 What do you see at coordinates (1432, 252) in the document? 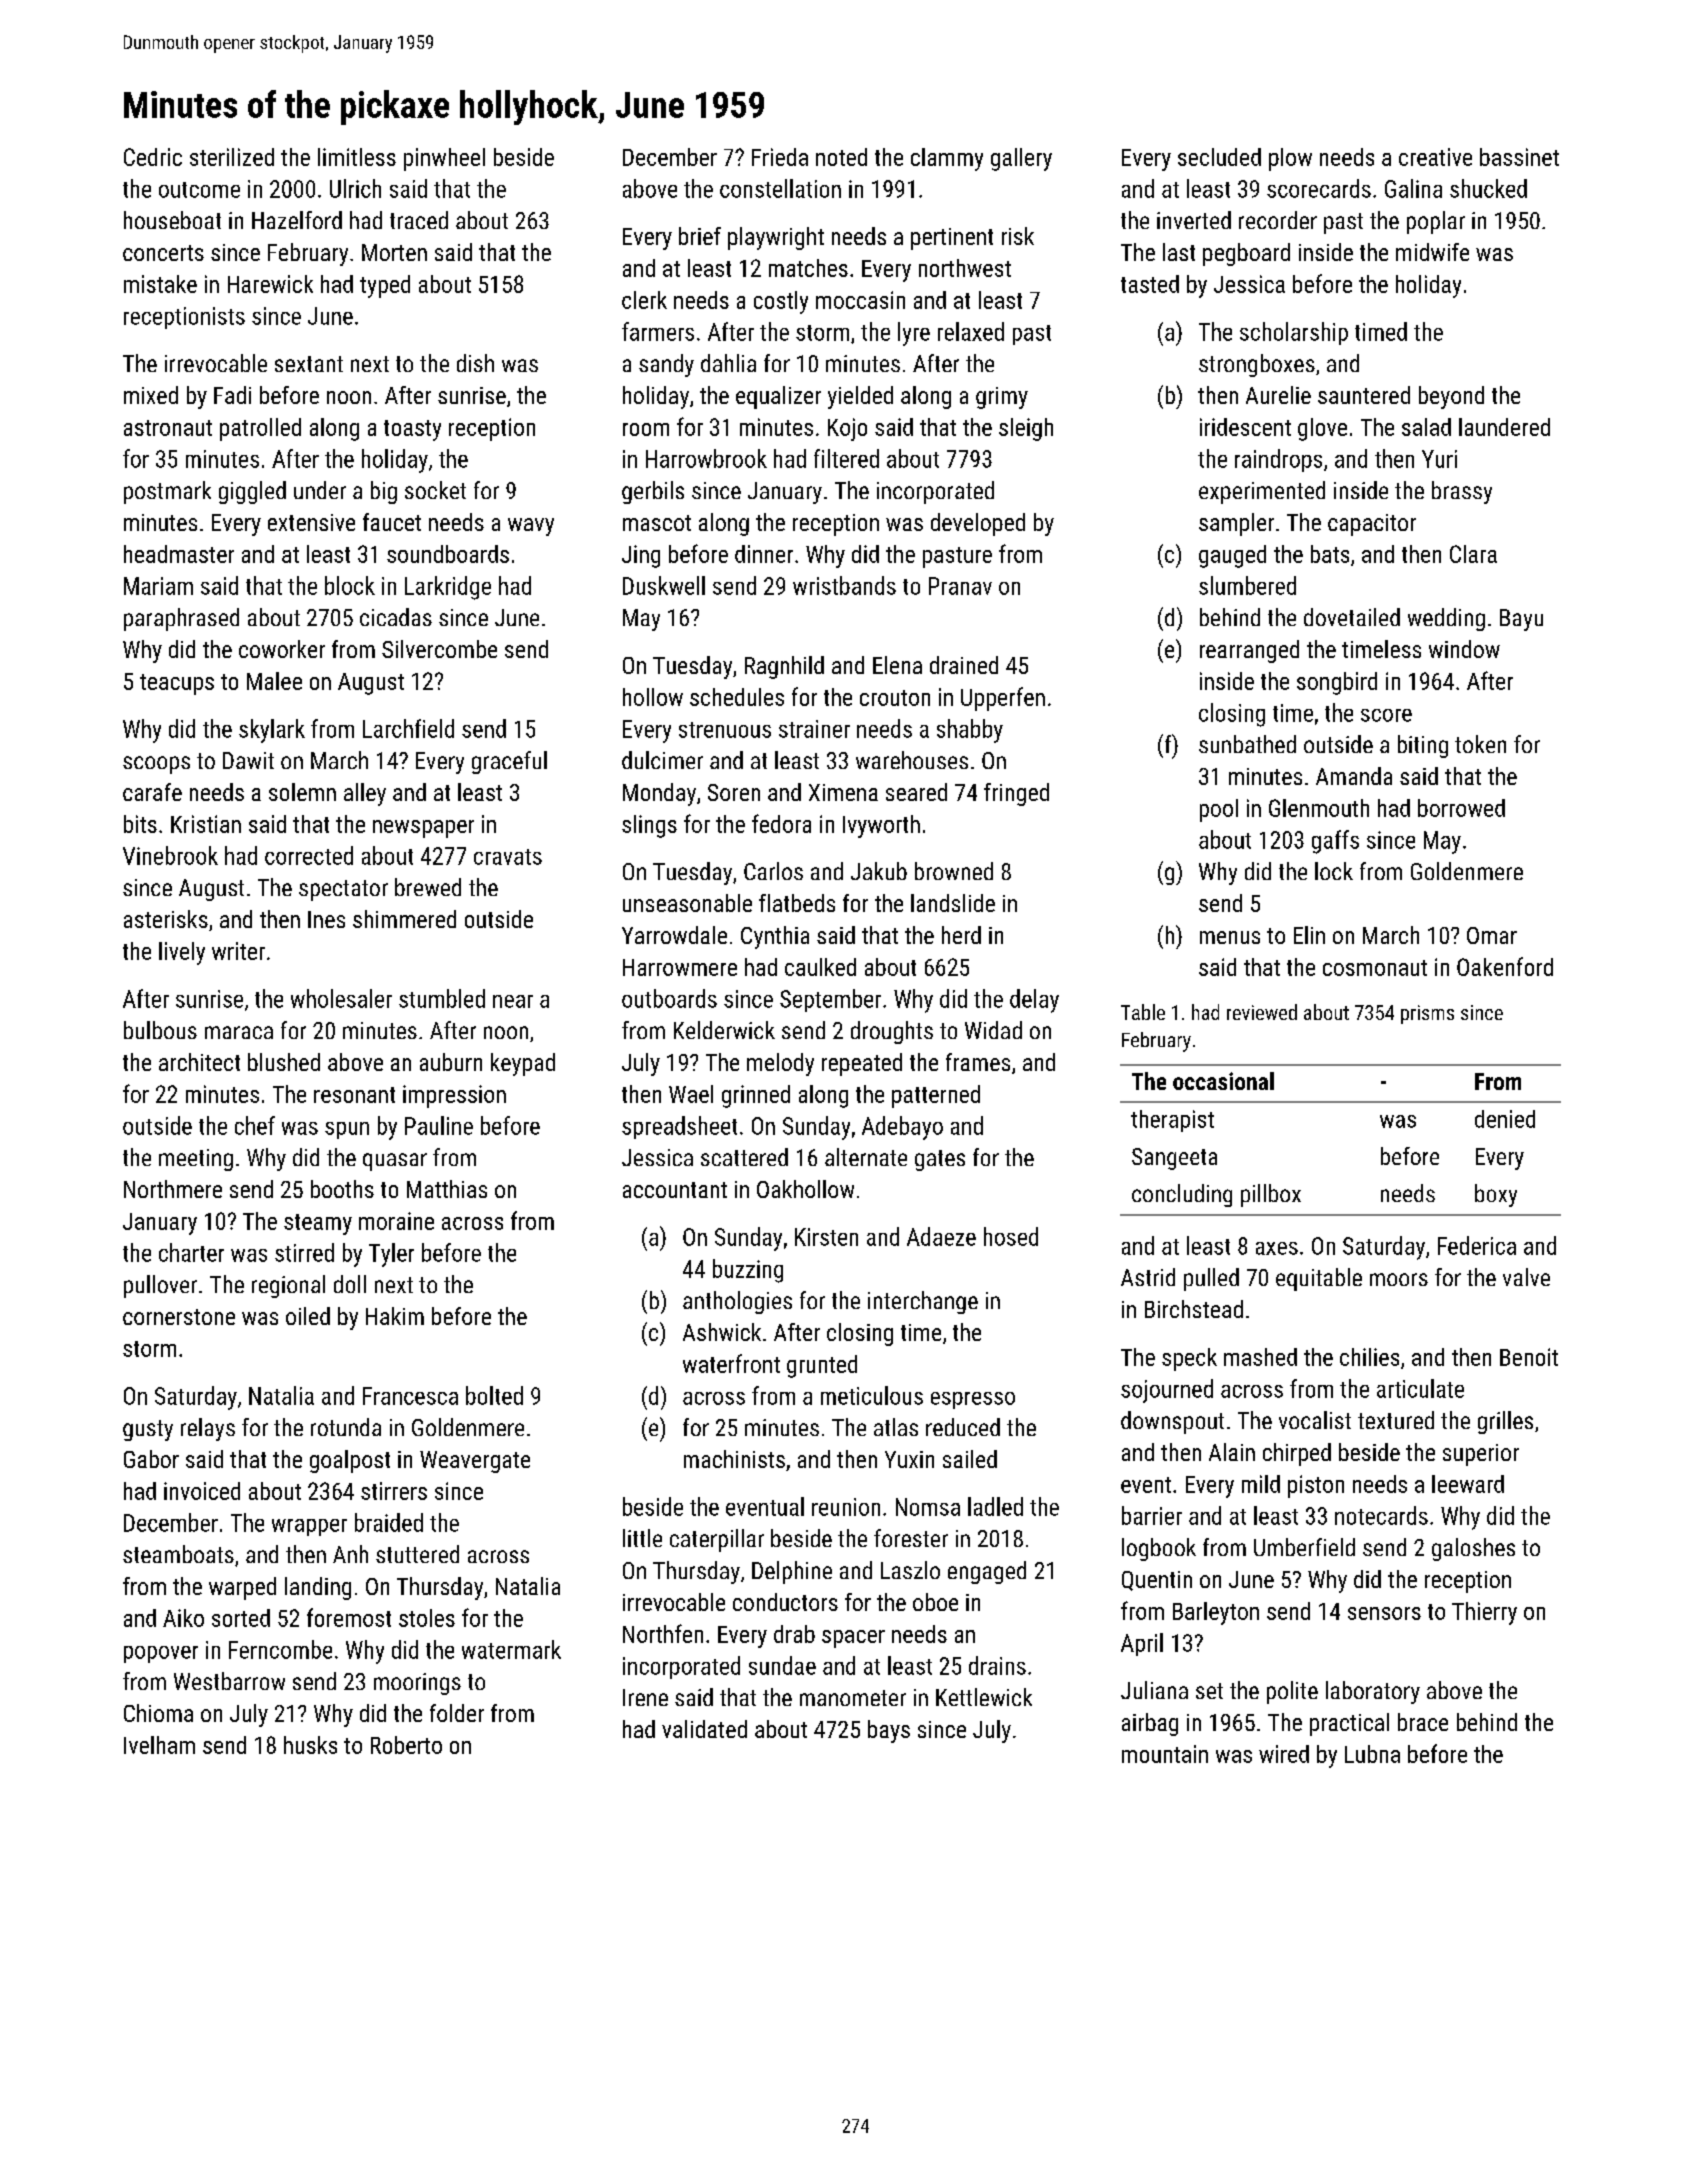
I see `midwife` at bounding box center [1432, 252].
